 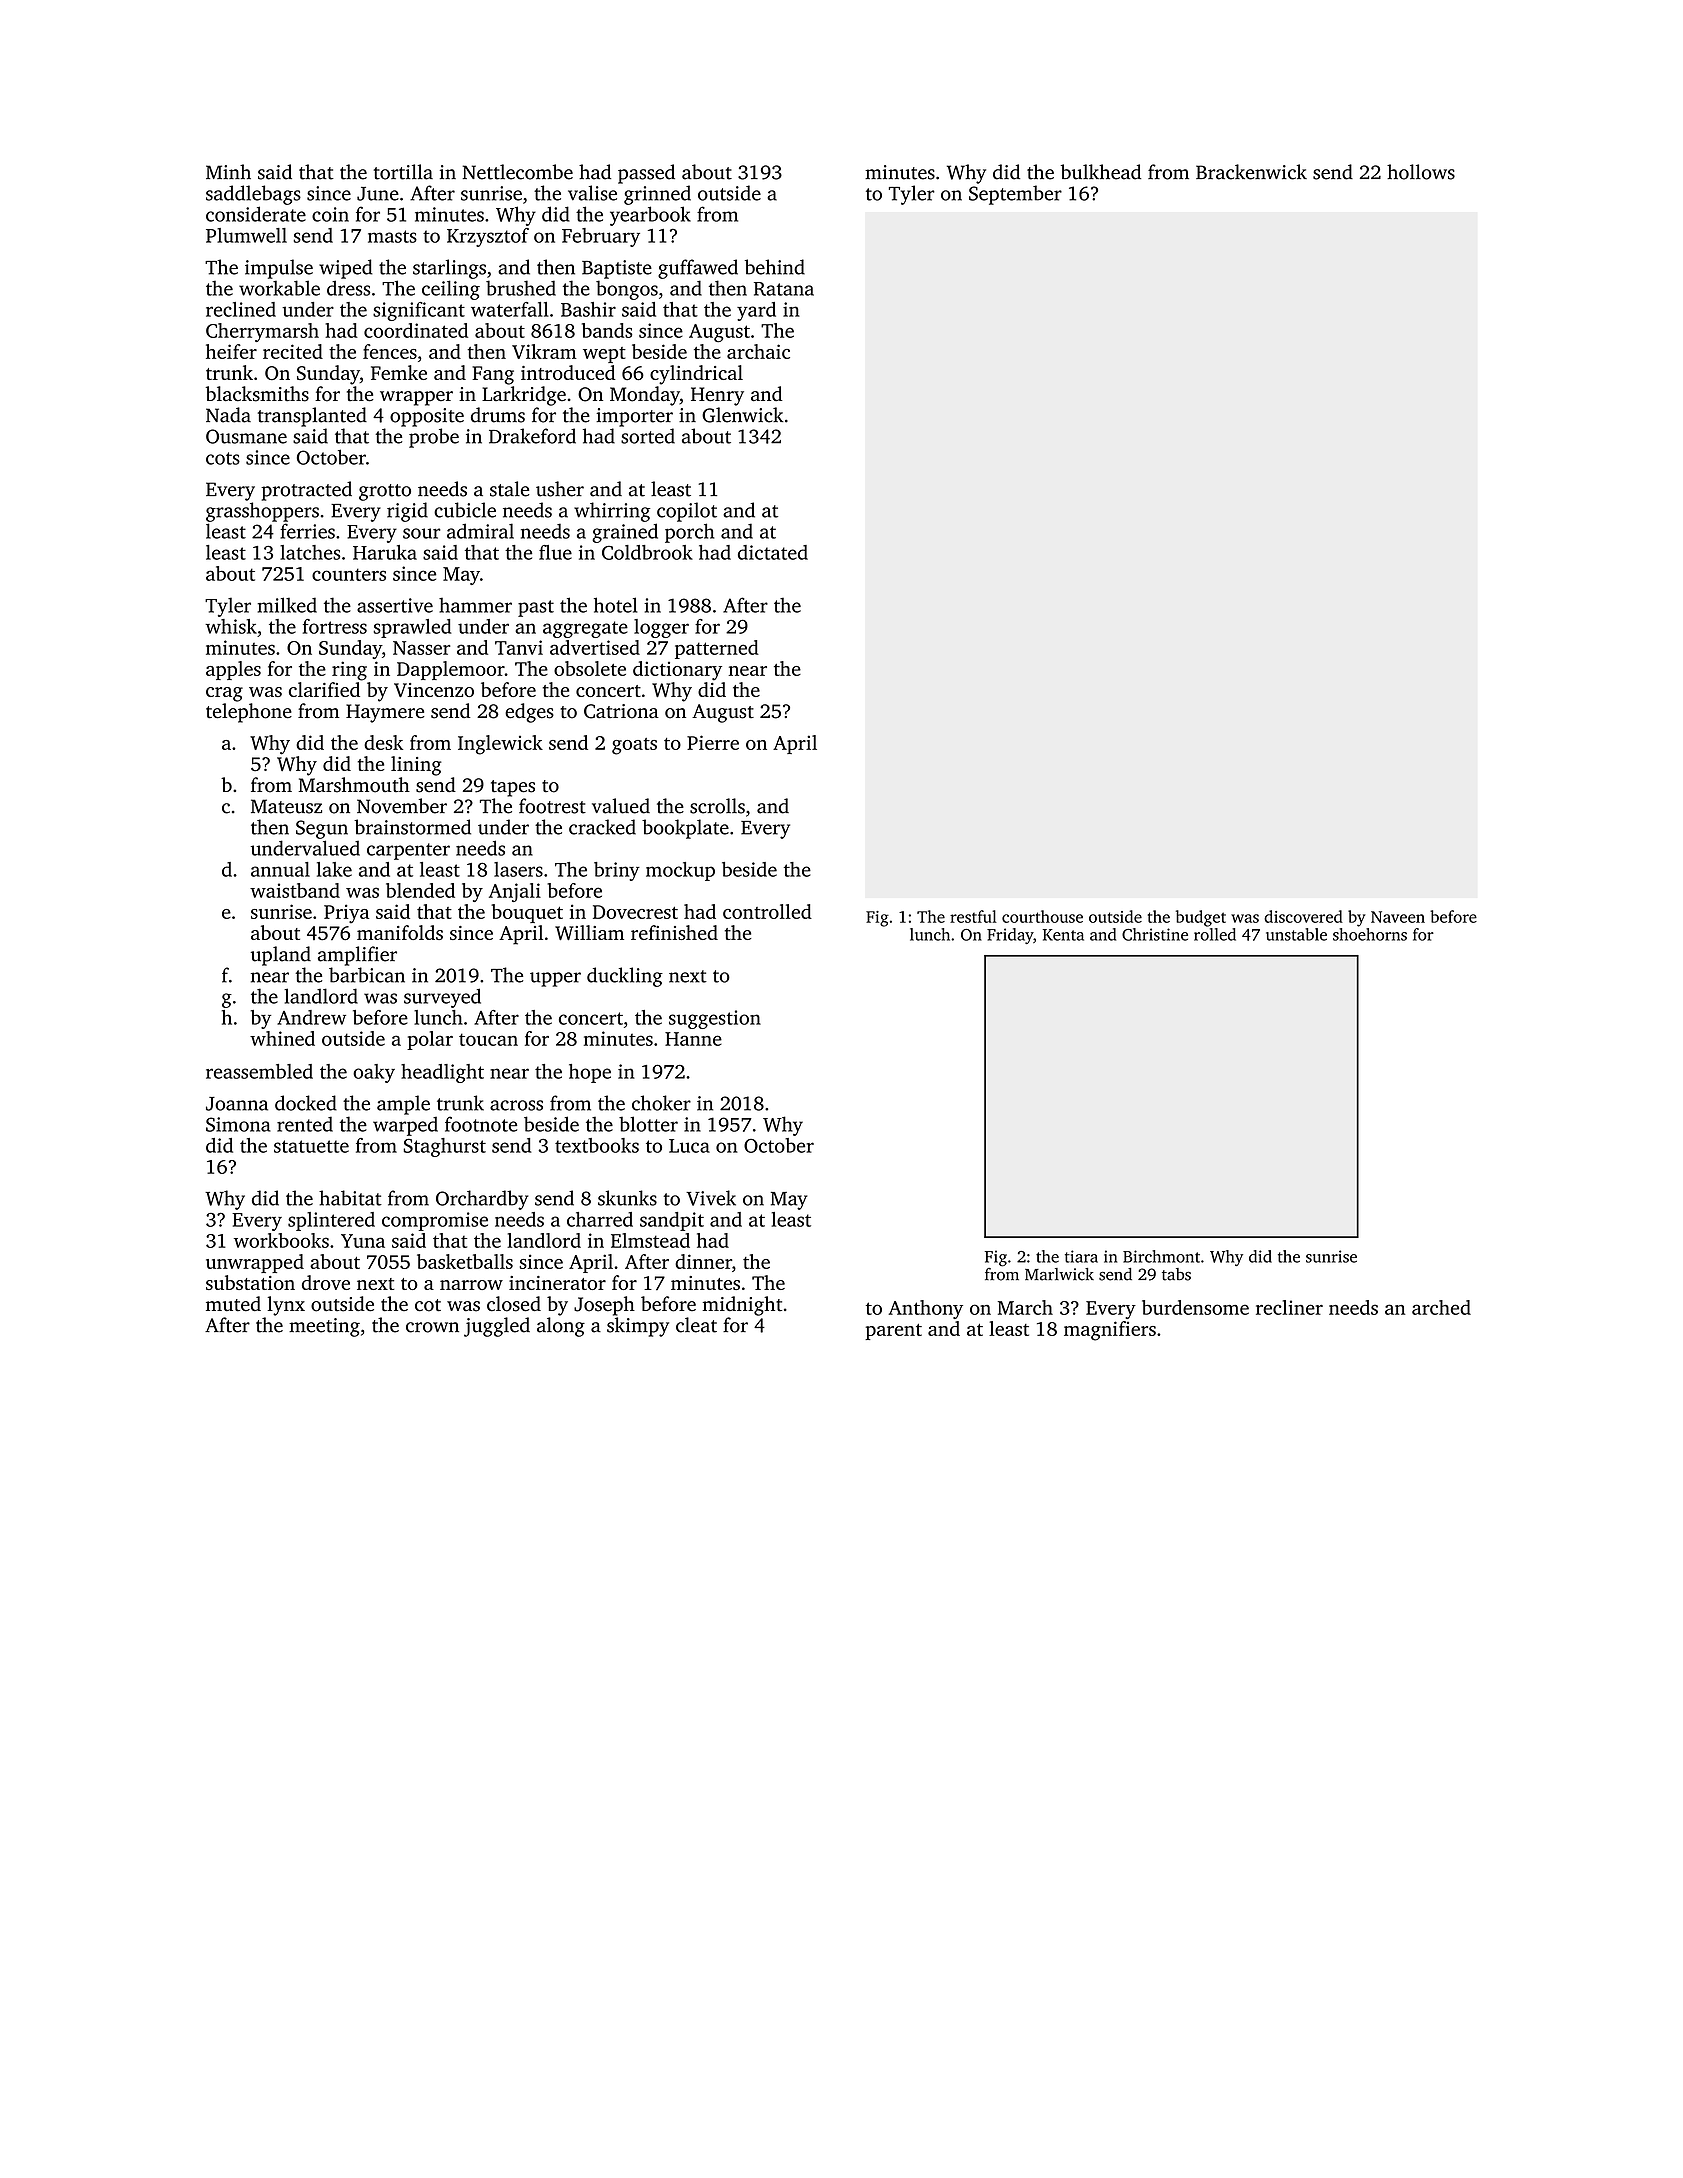 What do you see at coordinates (973, 916) in the screenshot?
I see `restful` at bounding box center [973, 916].
